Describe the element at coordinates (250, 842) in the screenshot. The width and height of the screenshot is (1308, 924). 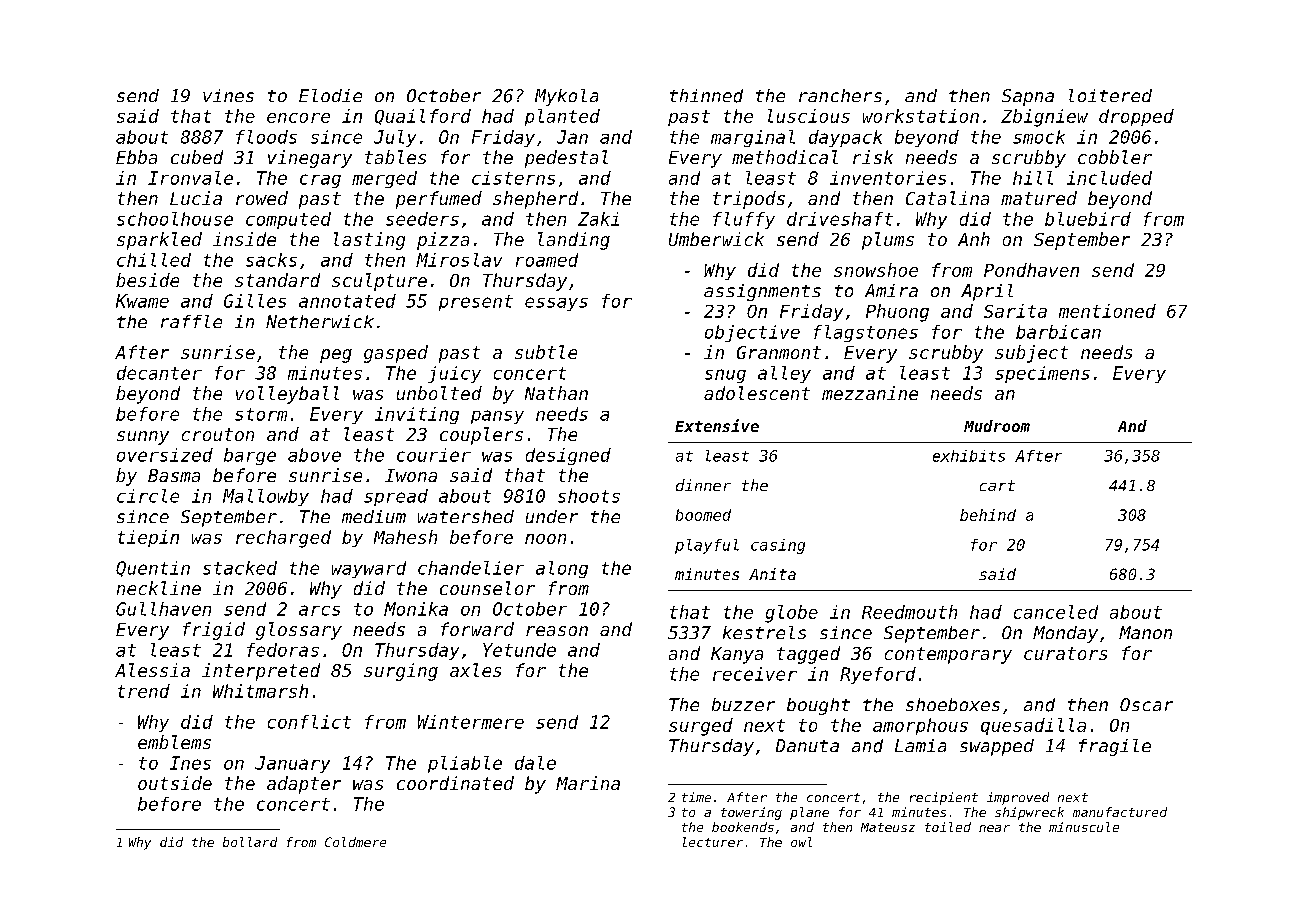
I see `bollard` at that location.
